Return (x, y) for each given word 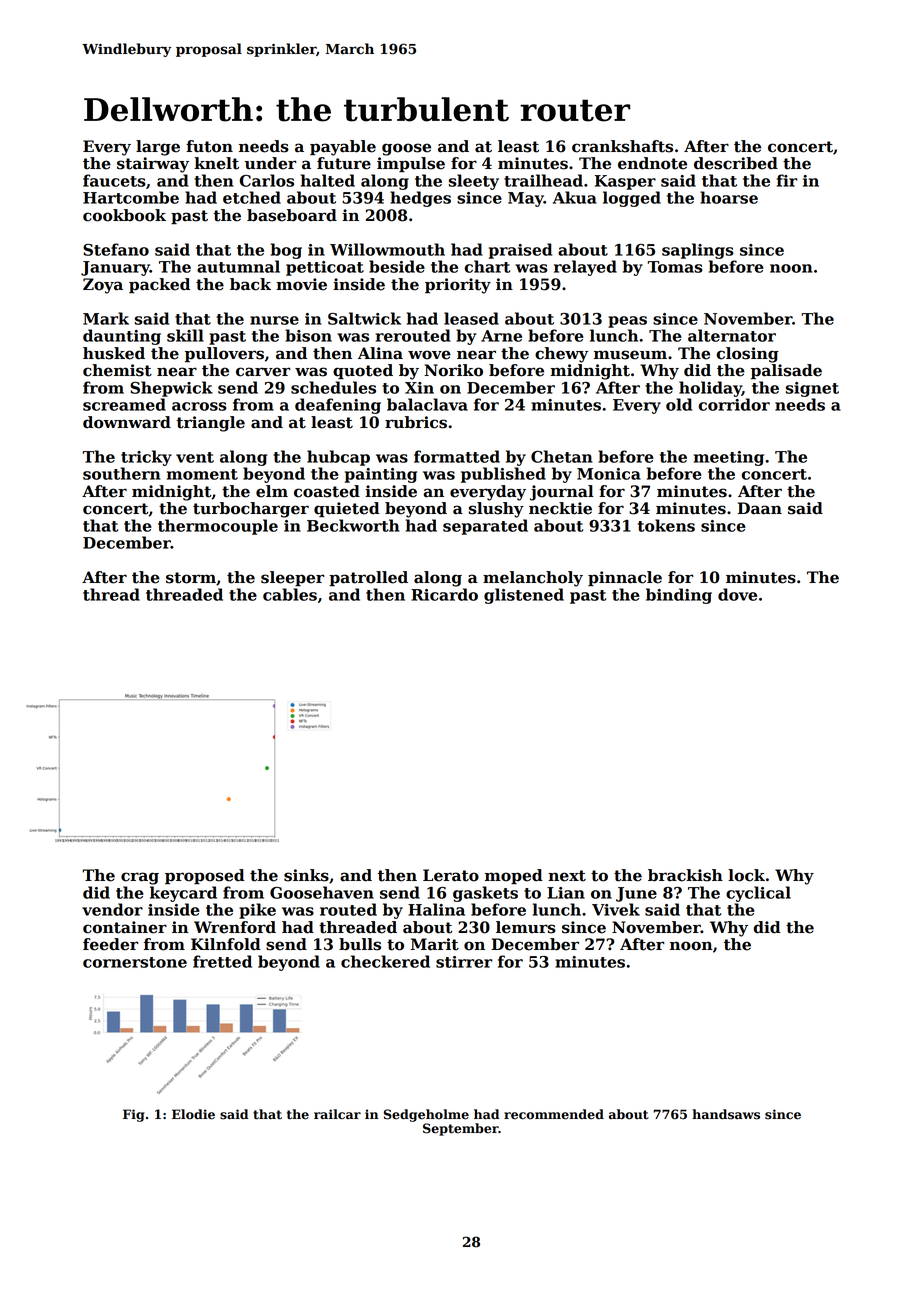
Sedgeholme (426, 1115)
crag (140, 878)
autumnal (238, 266)
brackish (685, 875)
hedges (420, 199)
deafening (338, 406)
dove (737, 594)
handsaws (726, 1114)
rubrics (416, 422)
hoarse (729, 197)
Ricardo (444, 594)
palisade (786, 371)
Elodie (193, 1114)
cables (290, 594)
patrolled (368, 578)
